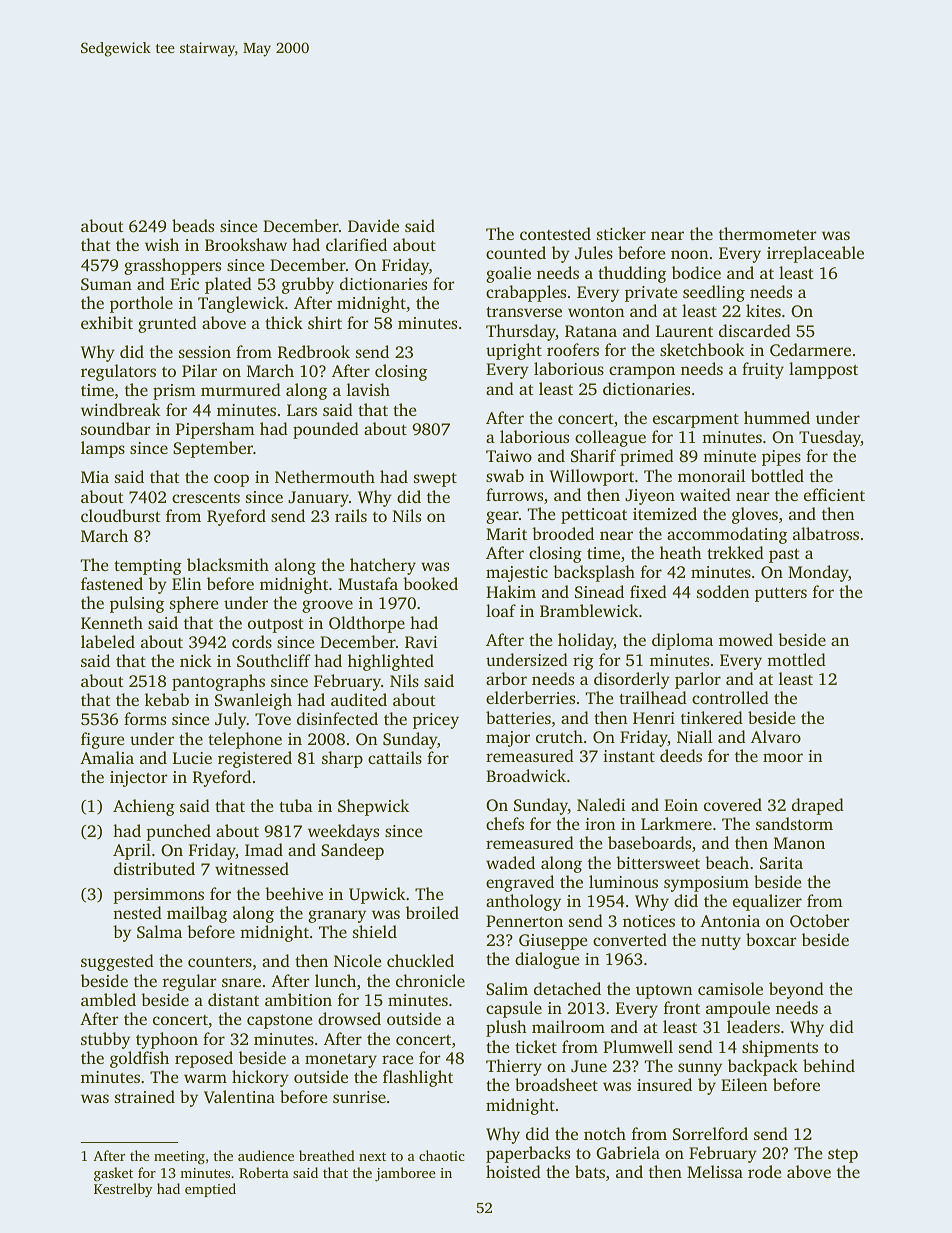 The image size is (952, 1233). Describe the element at coordinates (193, 225) in the image. I see `beads` at that location.
